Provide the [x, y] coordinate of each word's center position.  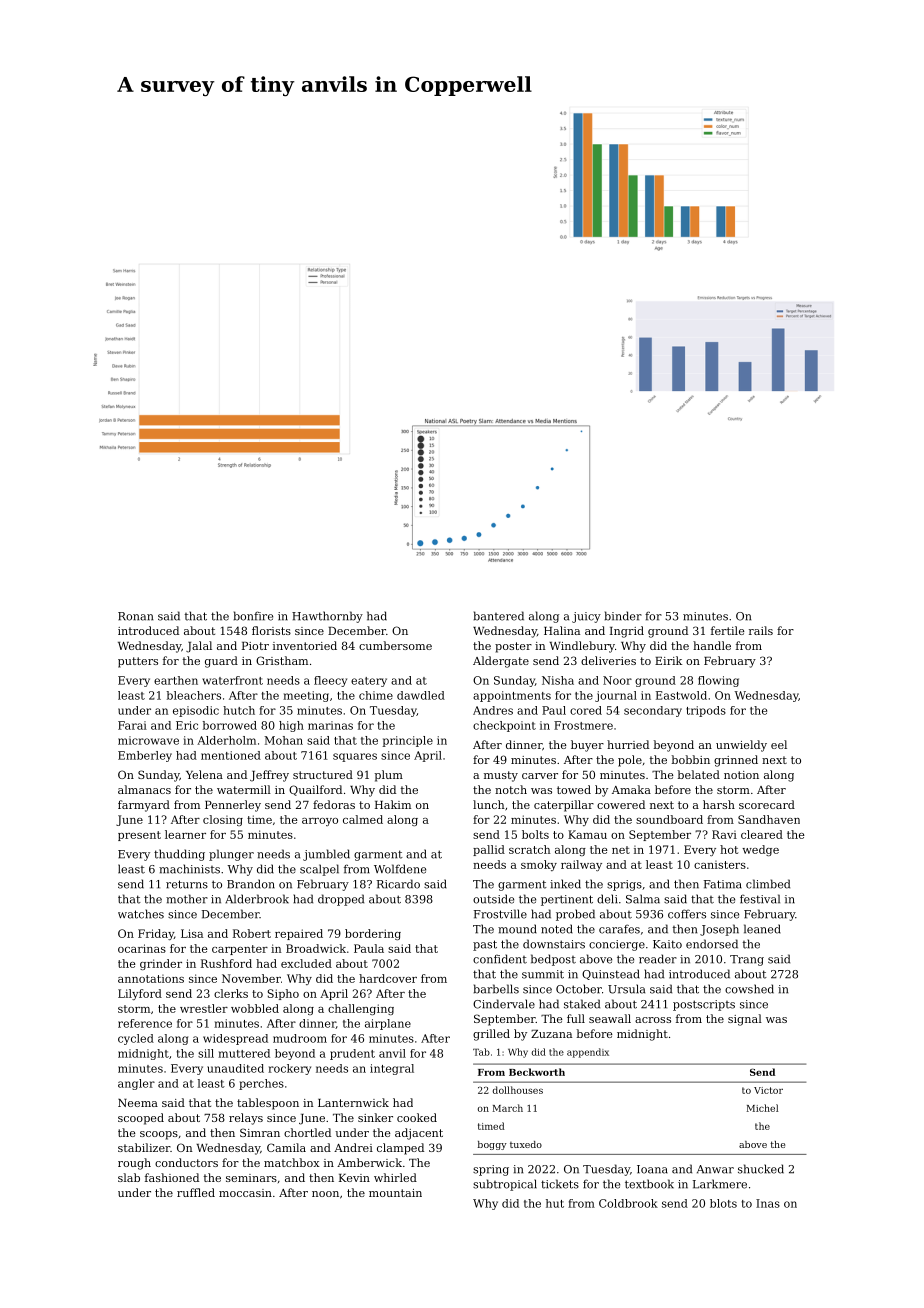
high [291, 726]
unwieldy [741, 746]
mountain [395, 1193]
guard [221, 662]
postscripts [704, 1005]
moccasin [245, 1193]
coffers [687, 914]
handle [712, 645]
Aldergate [501, 662]
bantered [499, 616]
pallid [489, 850]
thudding [179, 855]
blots [723, 1203]
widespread [235, 1039]
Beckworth [537, 1072]
